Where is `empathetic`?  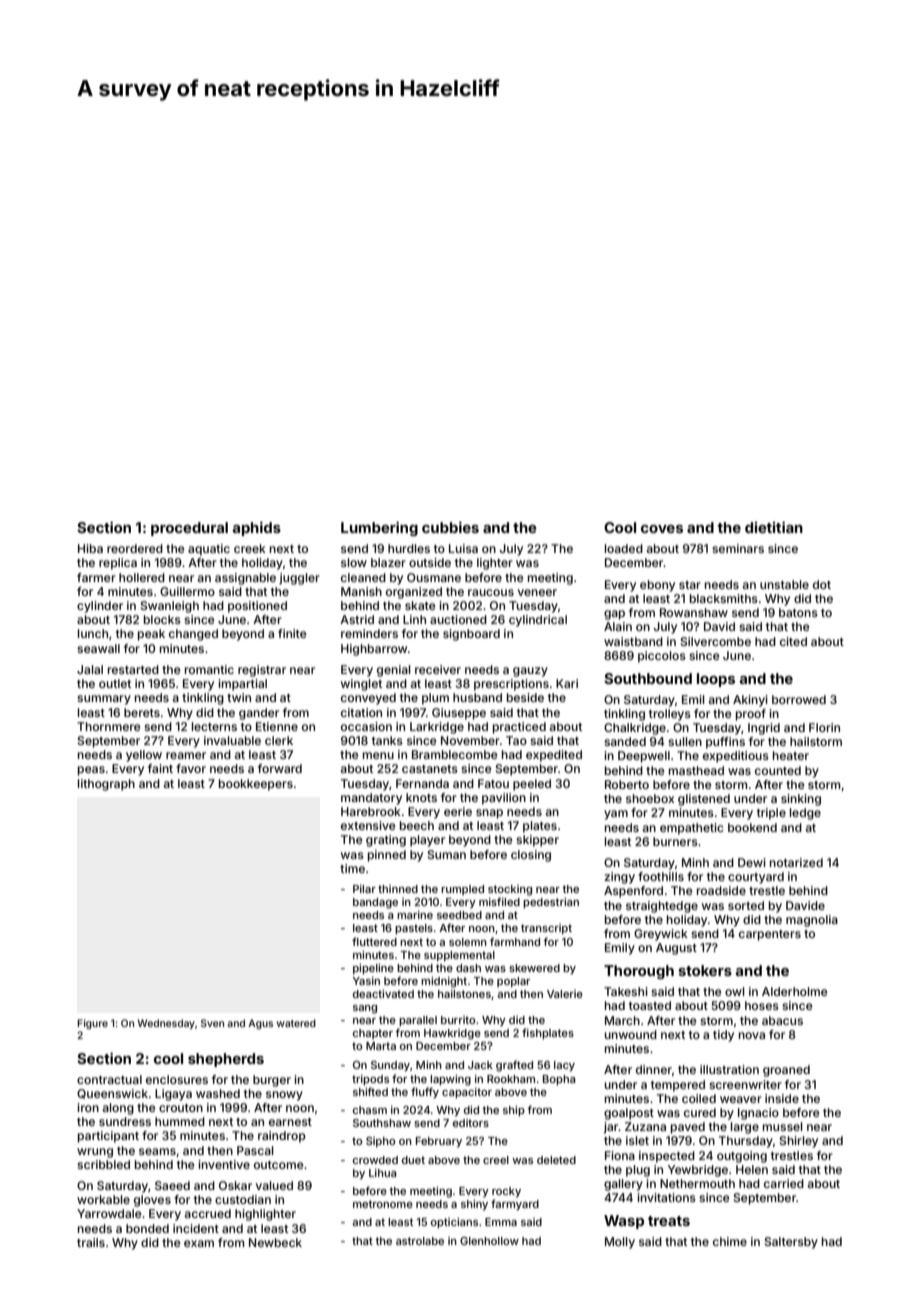
empathetic is located at coordinates (692, 829).
